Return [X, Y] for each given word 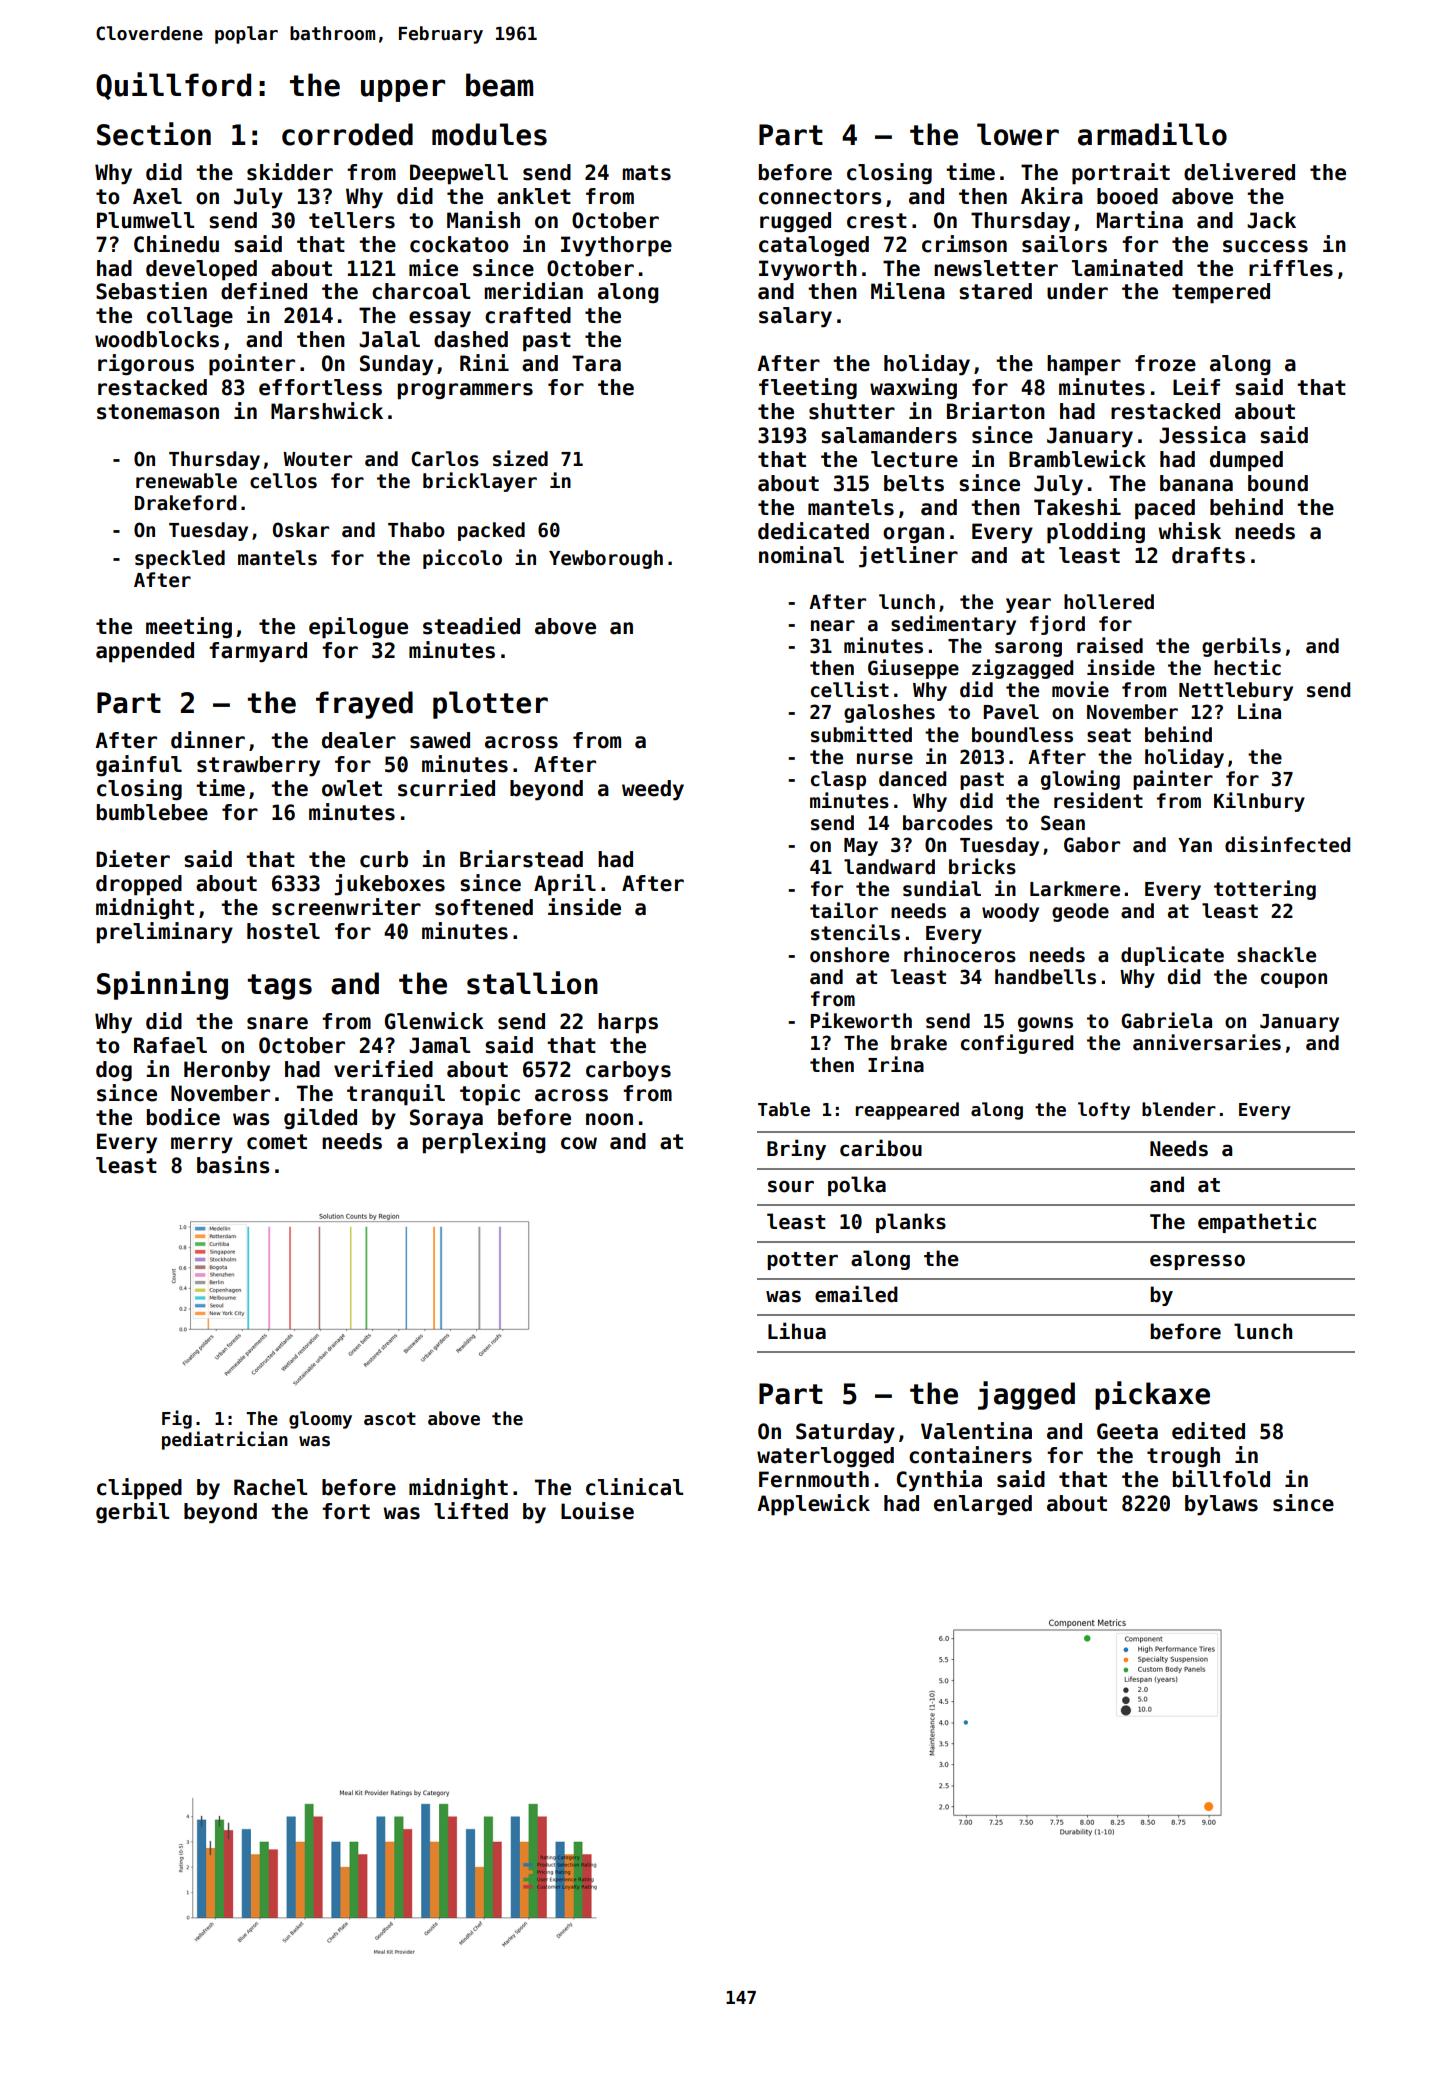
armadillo [1152, 134]
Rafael [170, 1045]
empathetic [1257, 1222]
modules [489, 134]
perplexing [484, 1143]
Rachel [270, 1487]
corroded [347, 134]
